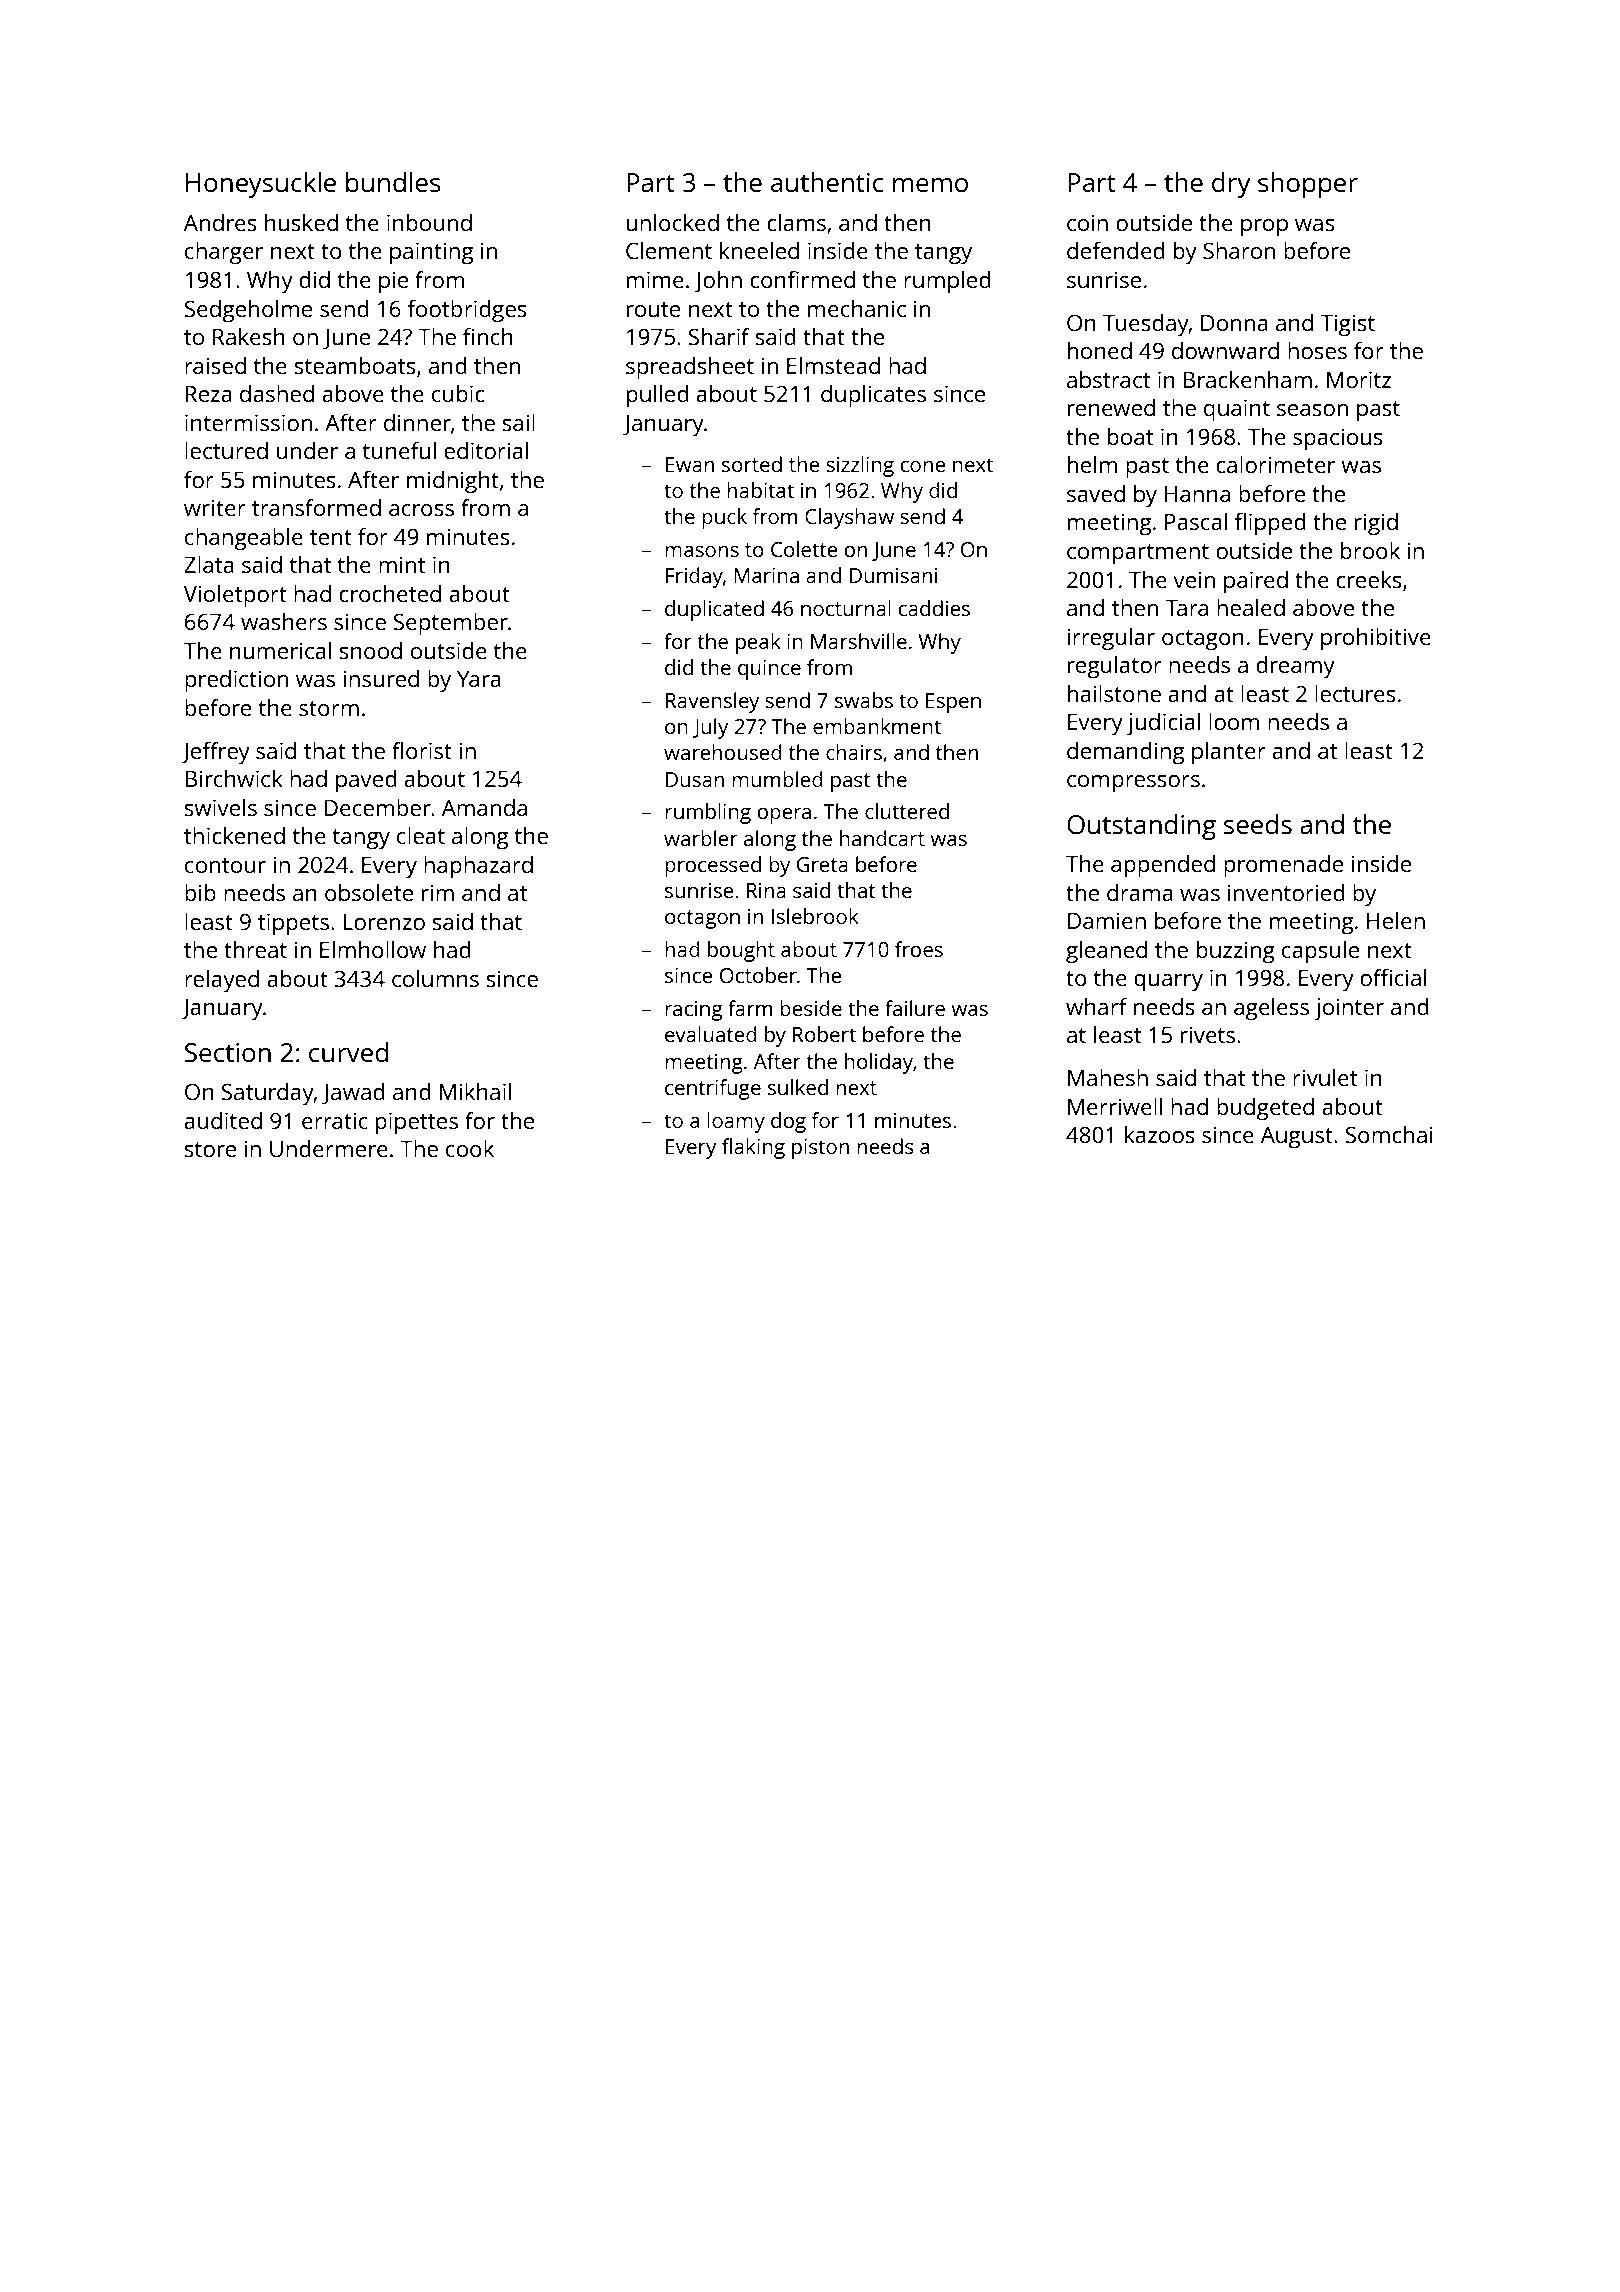 The width and height of the screenshot is (1620, 2292). What do you see at coordinates (393, 182) in the screenshot?
I see `bundles` at bounding box center [393, 182].
